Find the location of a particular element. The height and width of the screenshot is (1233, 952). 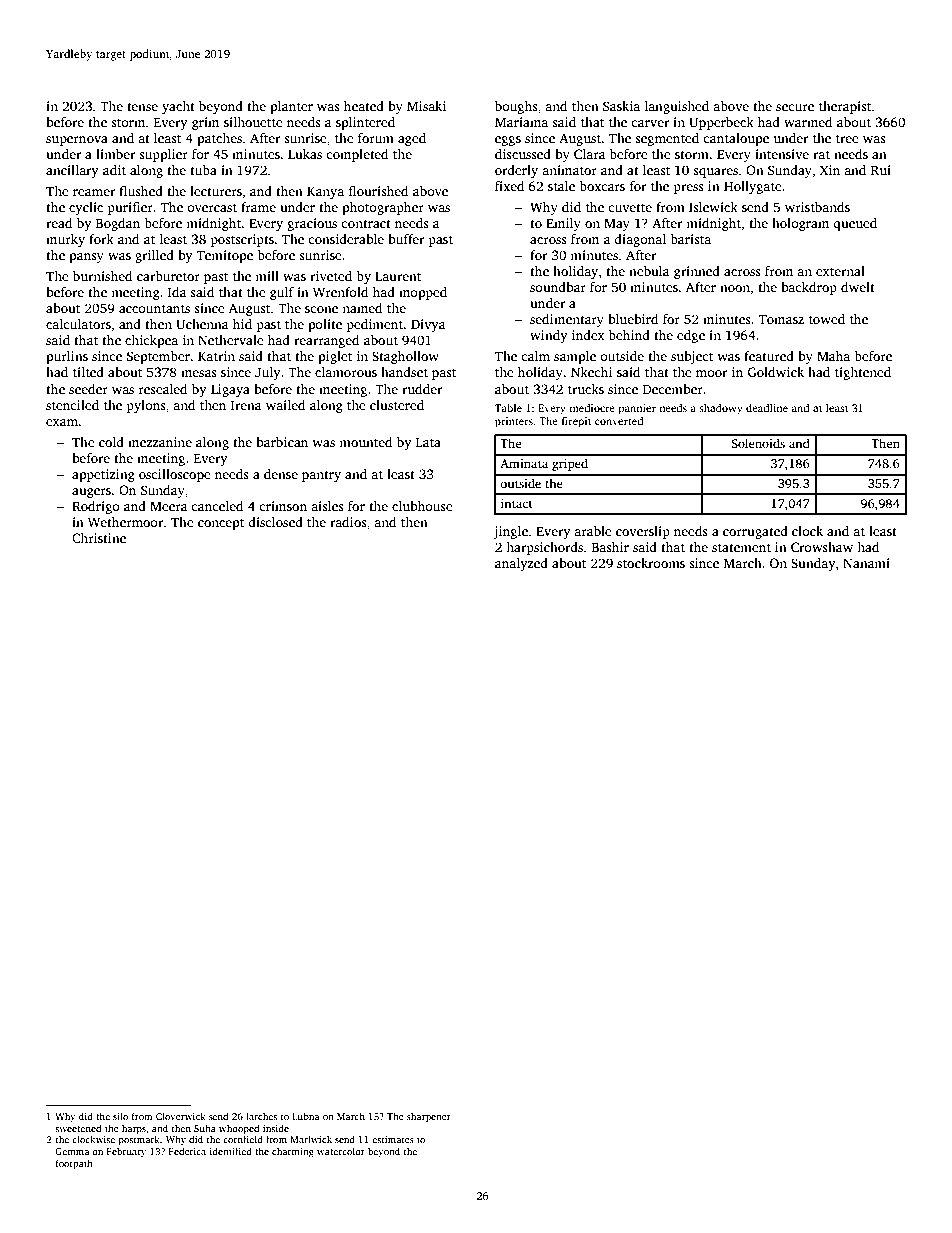

estimates is located at coordinates (393, 1139).
